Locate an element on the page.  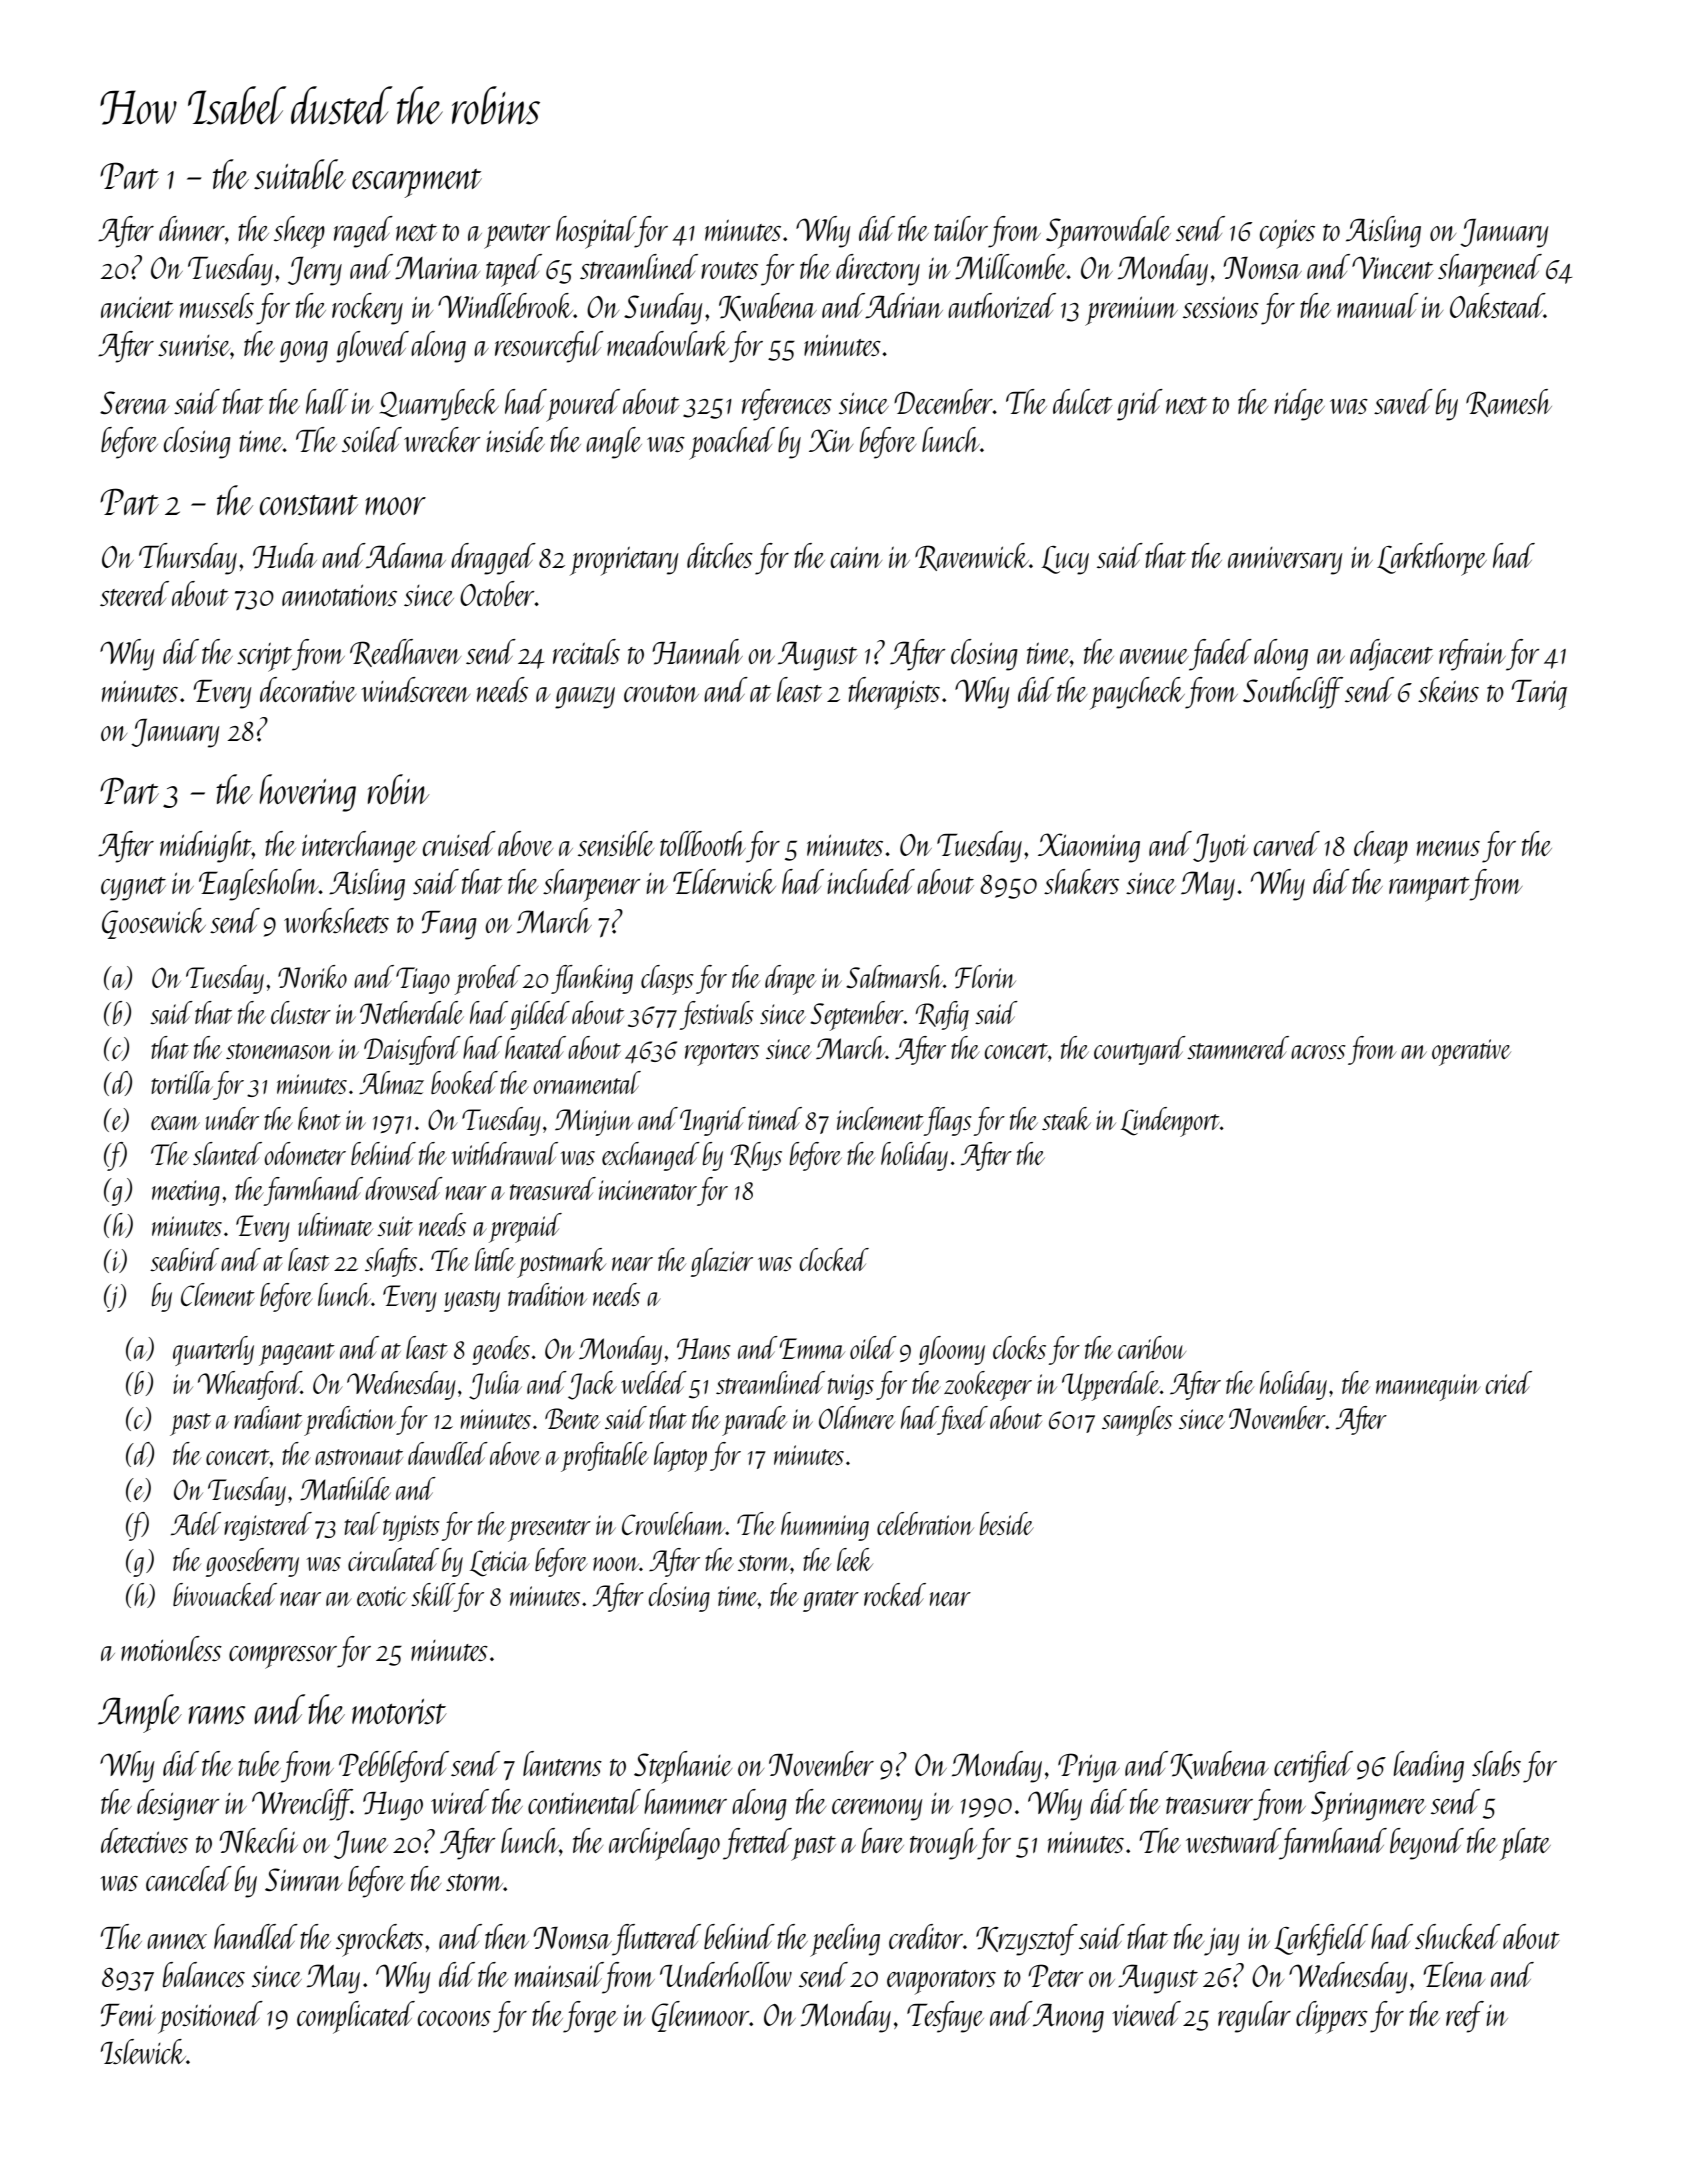
Daisyford is located at coordinates (412, 1050).
